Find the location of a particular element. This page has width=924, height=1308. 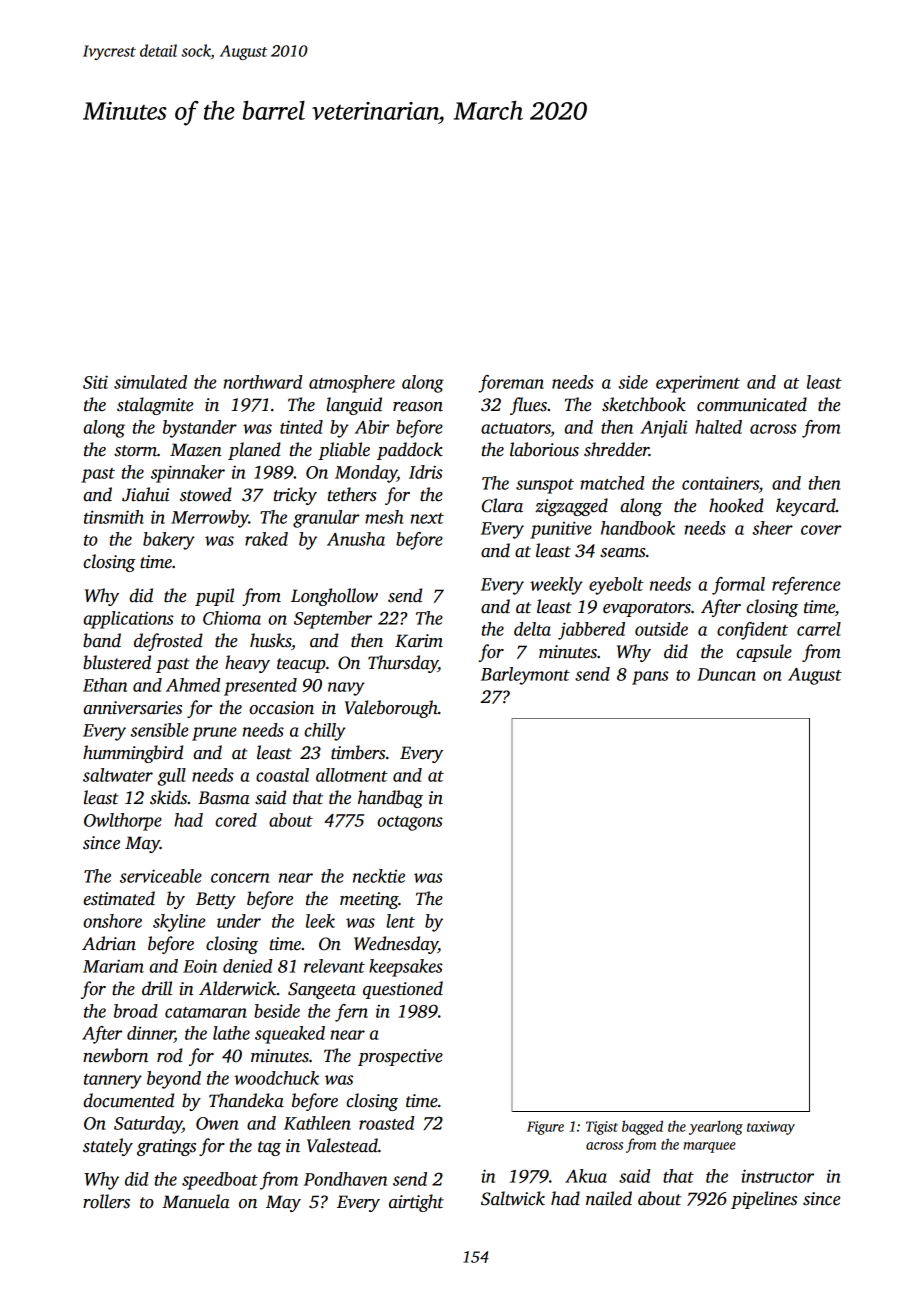

experiment is located at coordinates (698, 384).
